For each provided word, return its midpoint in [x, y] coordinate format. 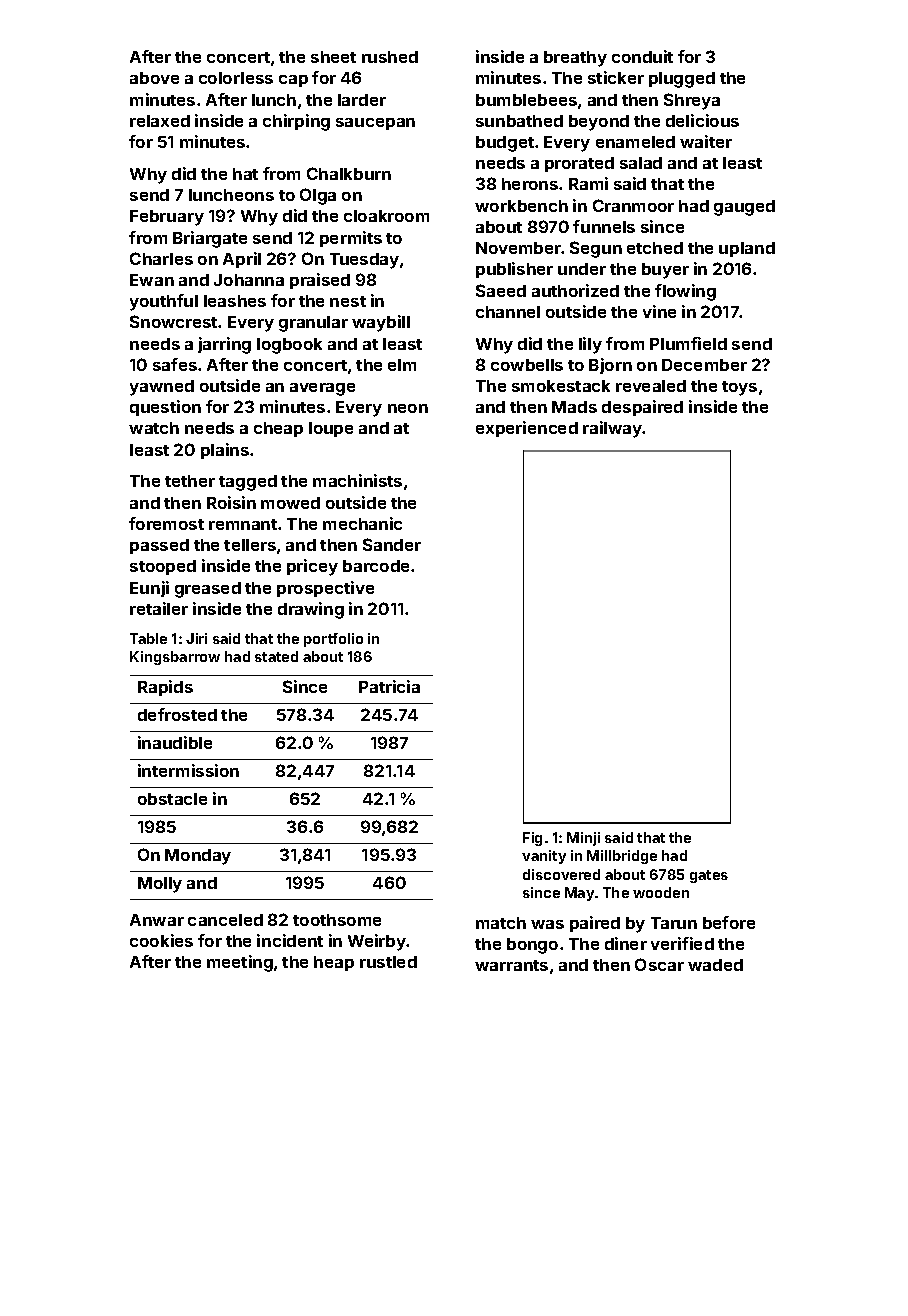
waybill [381, 323]
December [704, 365]
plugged [682, 80]
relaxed [160, 121]
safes [175, 364]
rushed [390, 57]
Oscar [659, 964]
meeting [240, 963]
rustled [388, 962]
